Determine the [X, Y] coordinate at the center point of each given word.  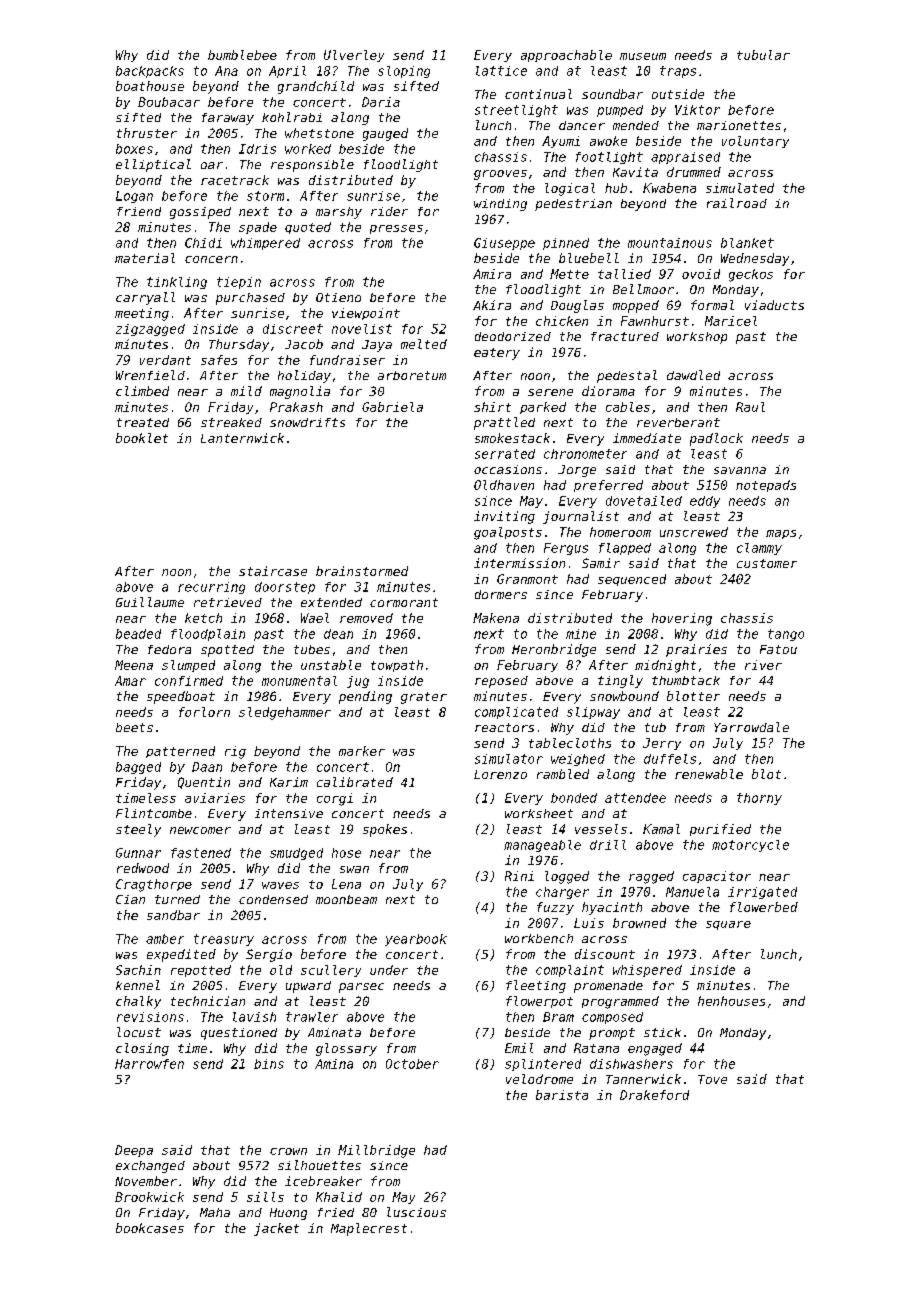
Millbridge [376, 1151]
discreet [293, 329]
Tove [712, 1079]
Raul [750, 407]
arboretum [412, 375]
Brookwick [149, 1197]
